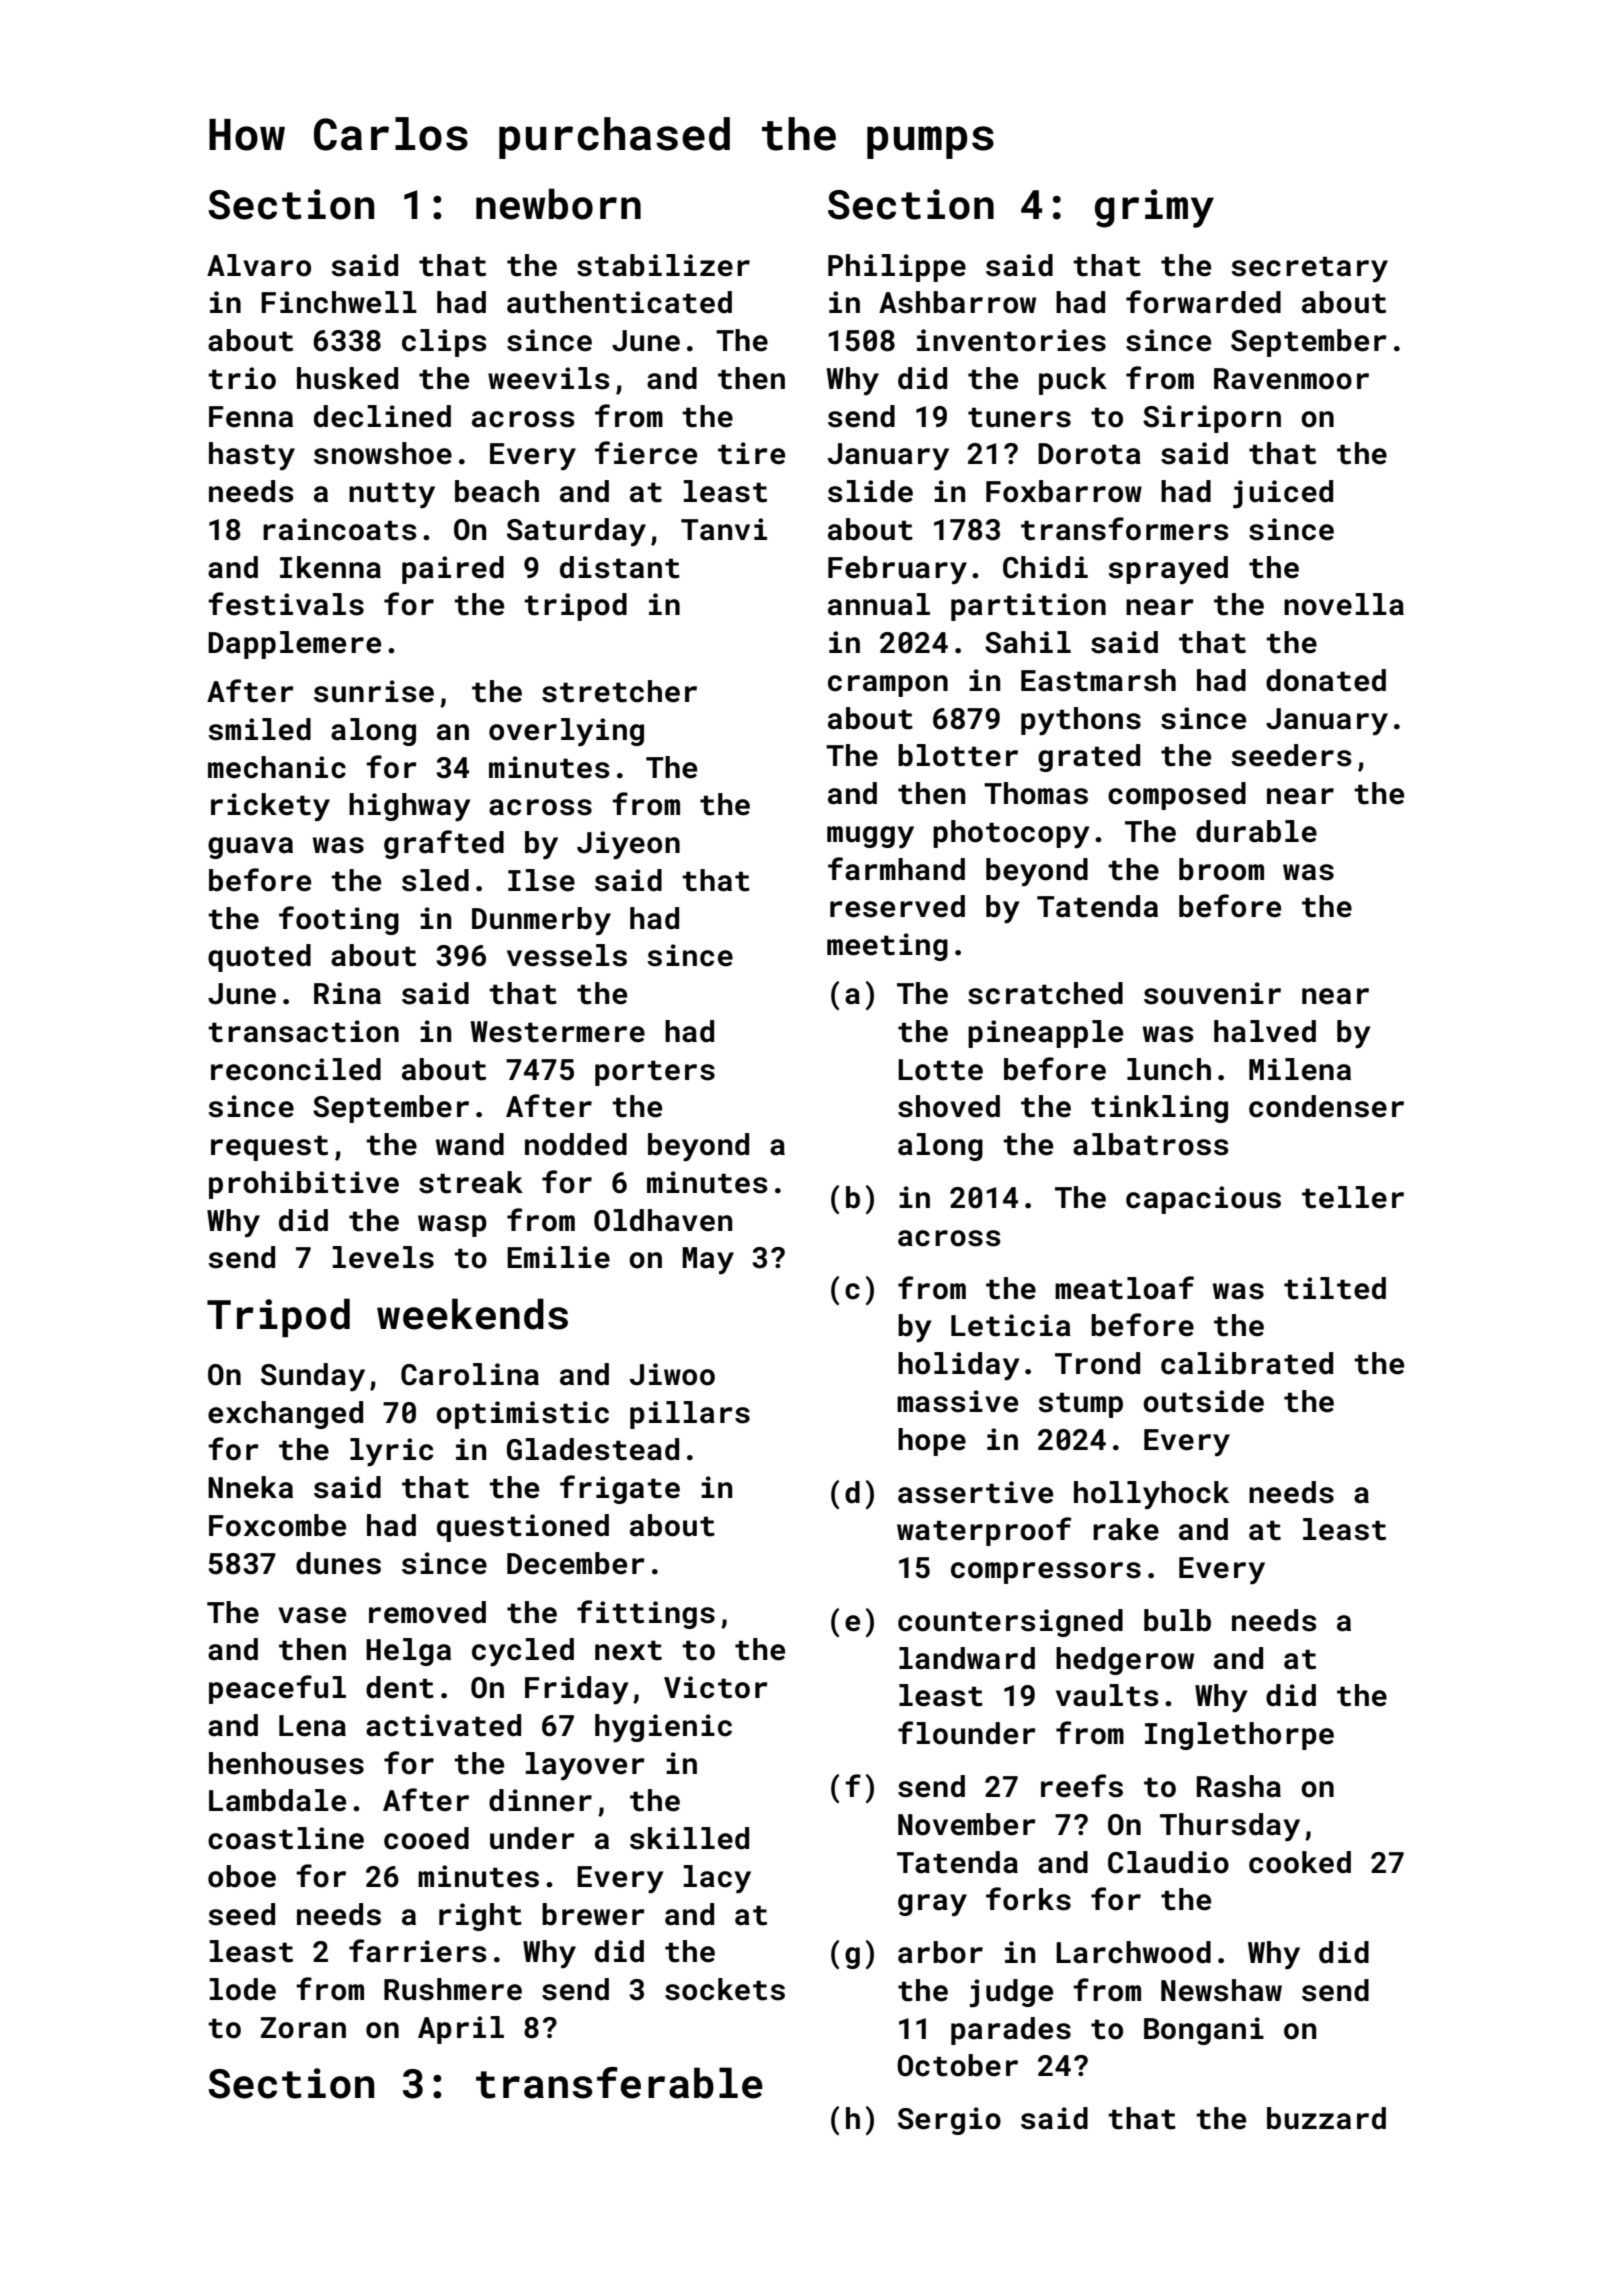 The height and width of the image is (2292, 1620). What do you see at coordinates (1326, 680) in the image?
I see `donated` at bounding box center [1326, 680].
